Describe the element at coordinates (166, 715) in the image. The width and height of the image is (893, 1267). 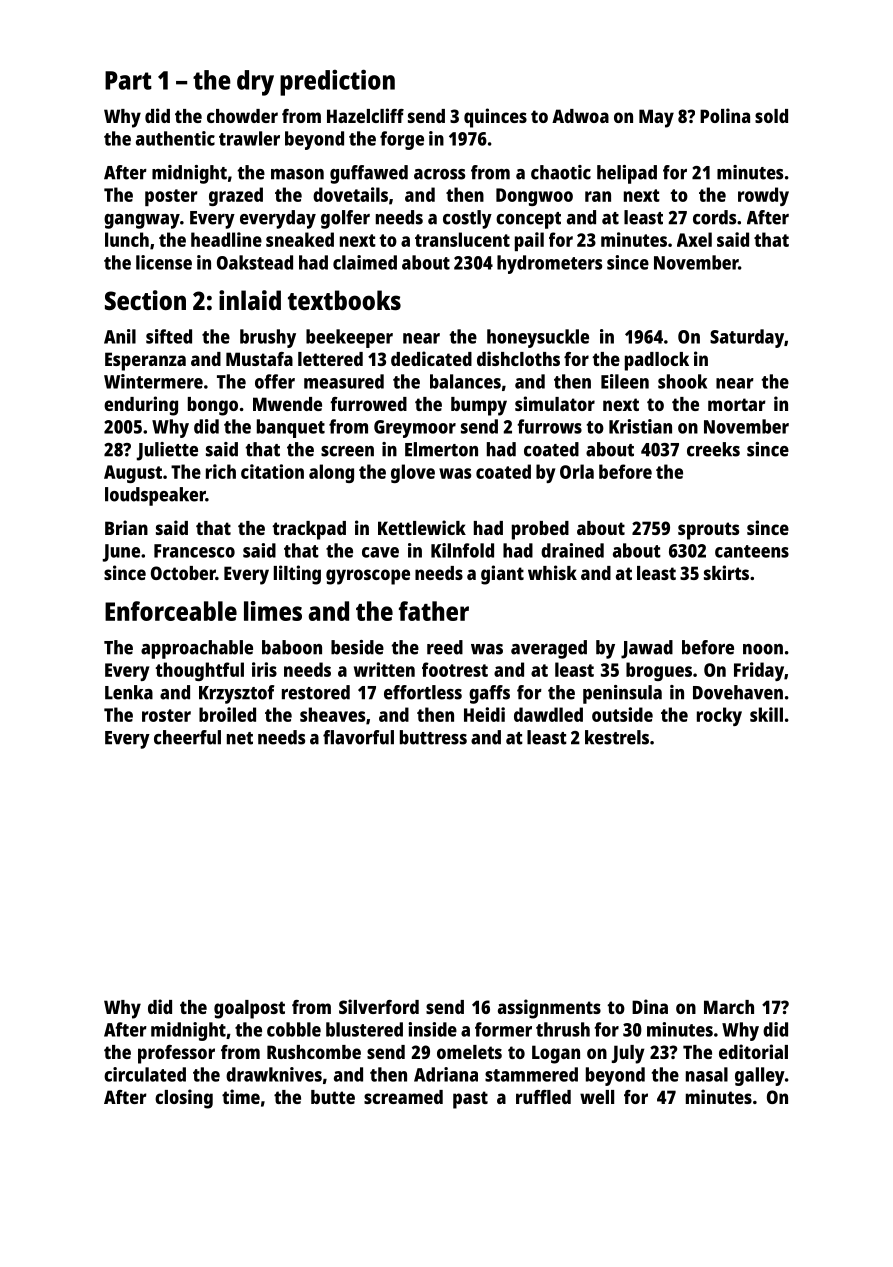
I see `roster` at that location.
